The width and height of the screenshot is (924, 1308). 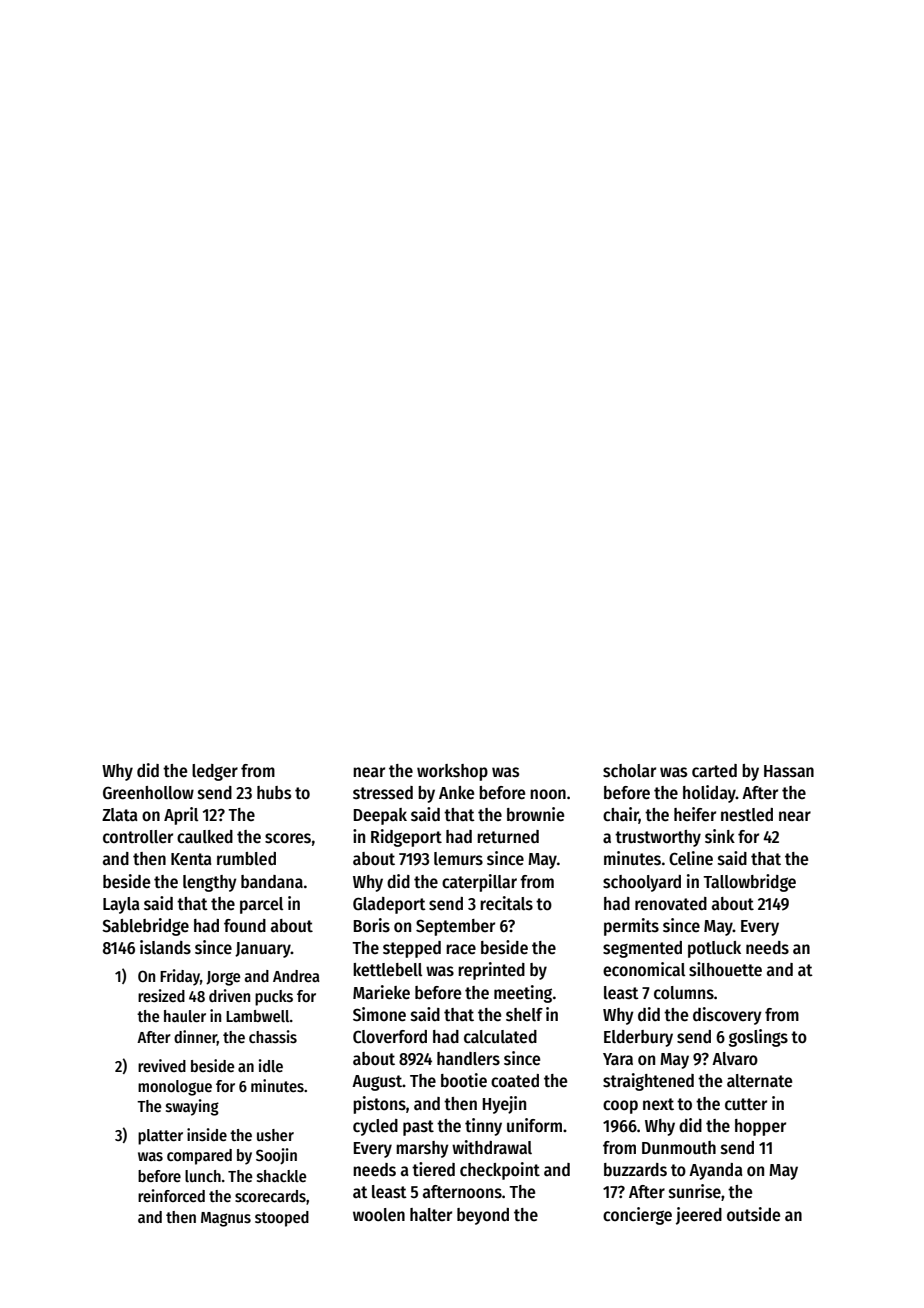 I want to click on Lambwell, so click(x=258, y=1016).
